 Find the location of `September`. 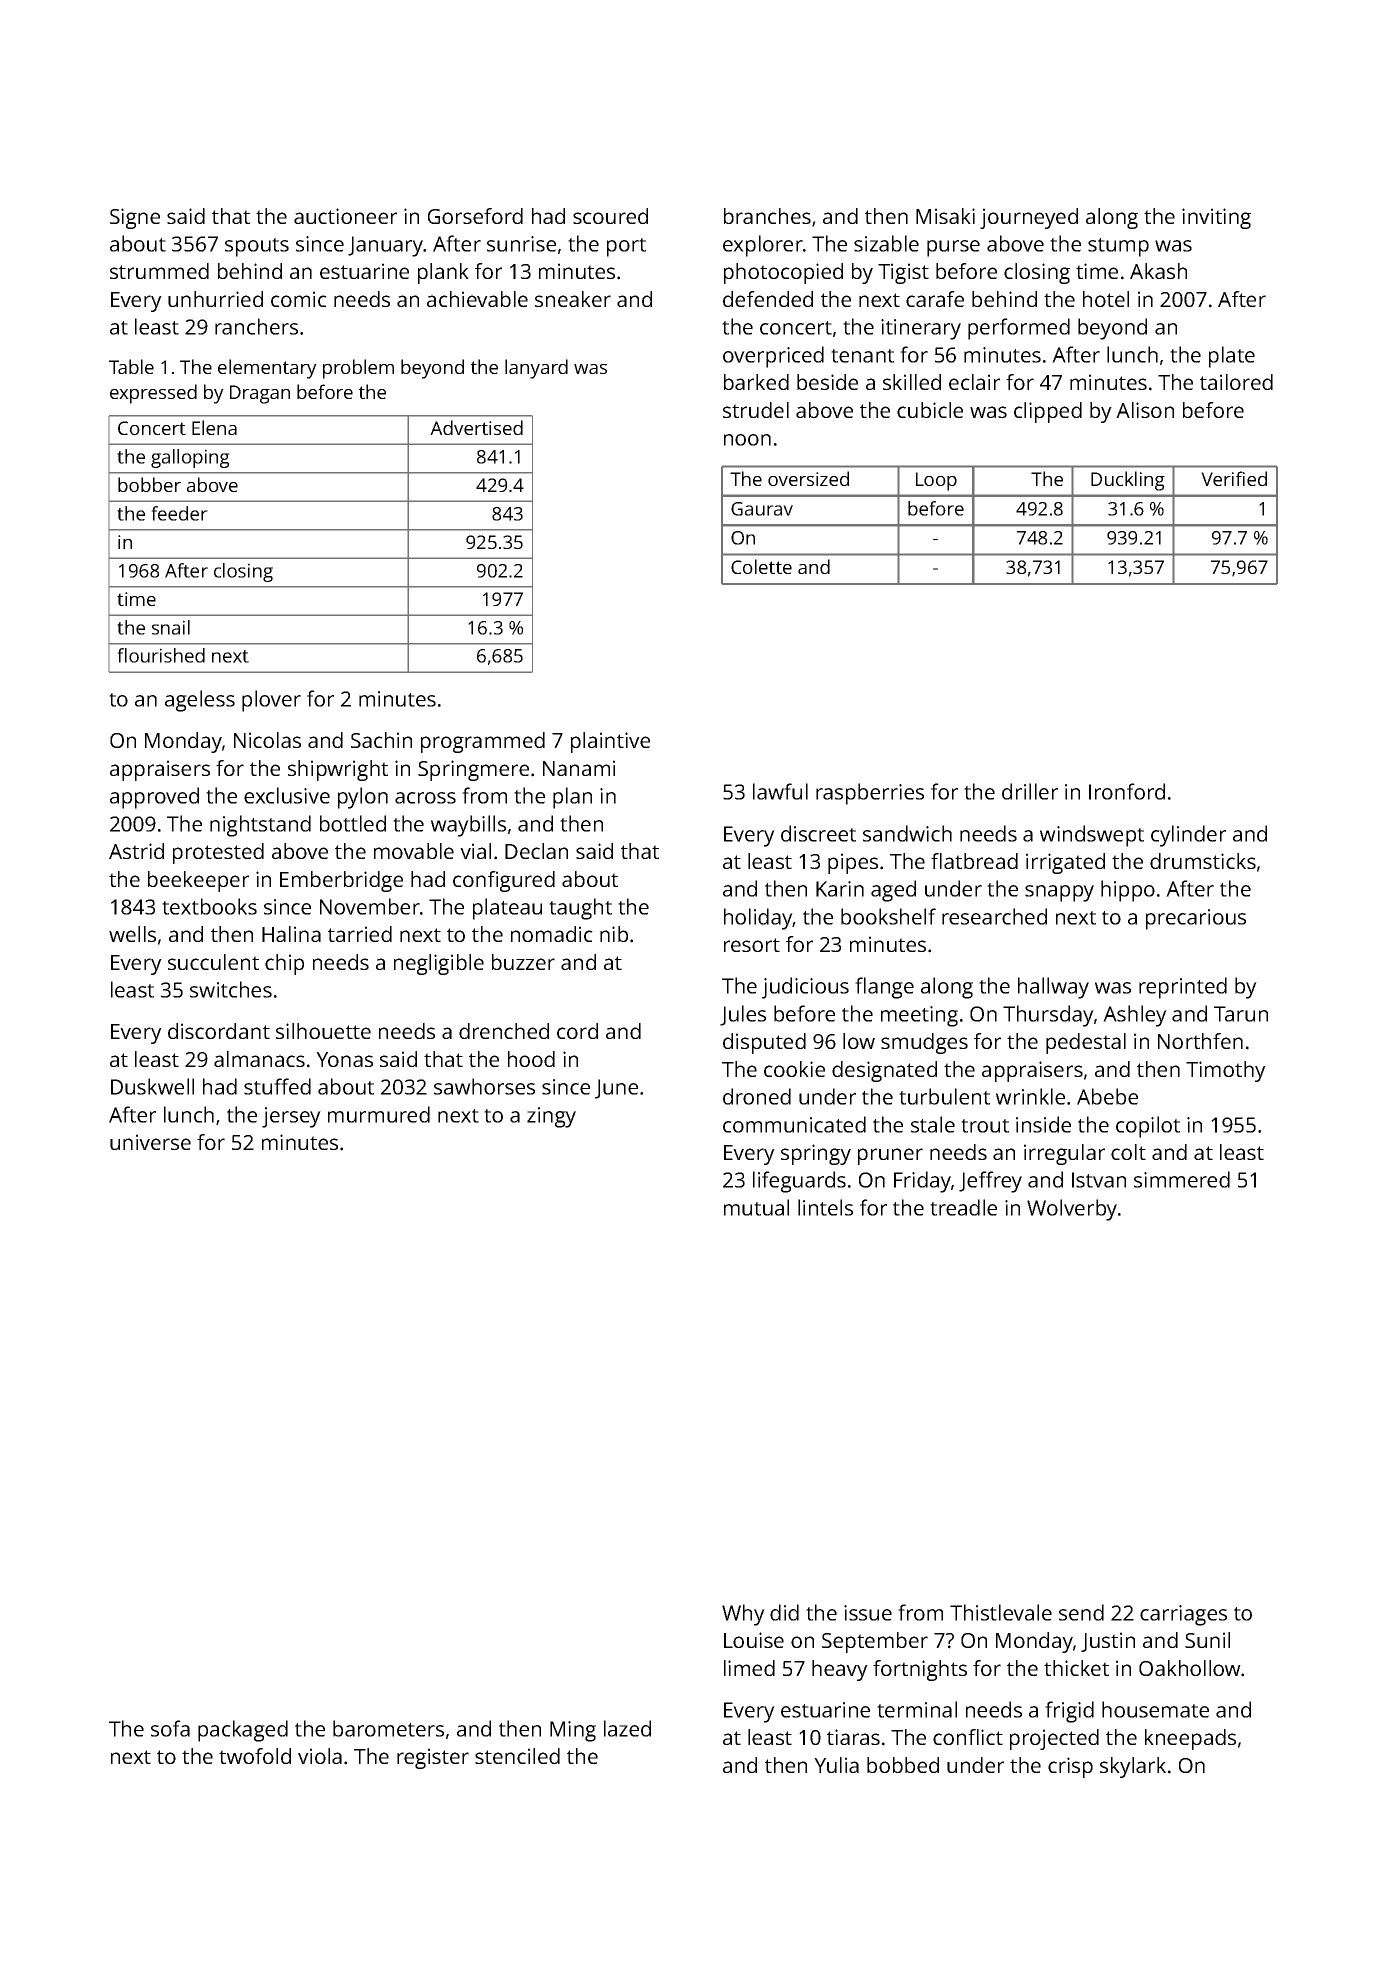

September is located at coordinates (875, 1642).
